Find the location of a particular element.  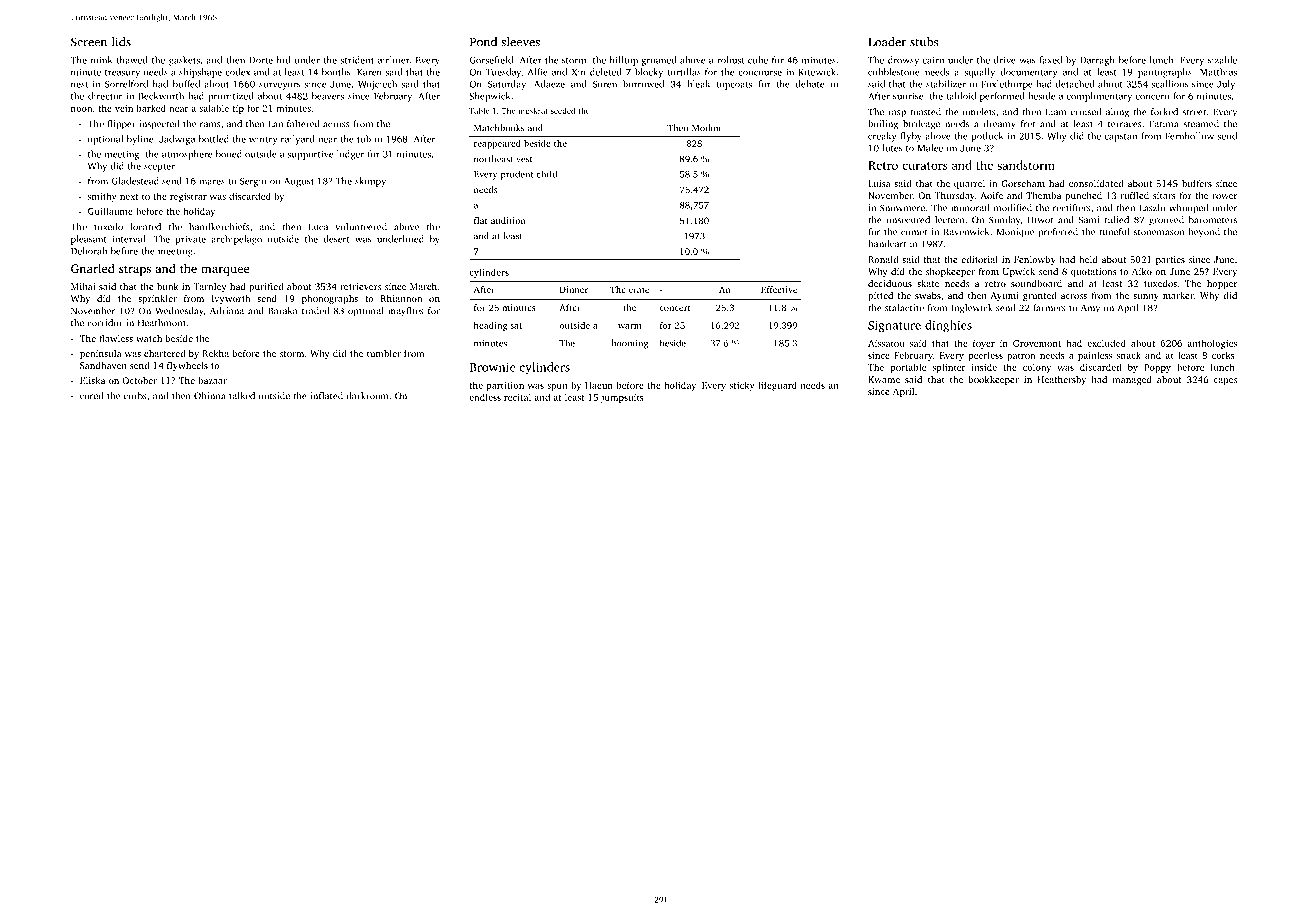

desert is located at coordinates (337, 239).
